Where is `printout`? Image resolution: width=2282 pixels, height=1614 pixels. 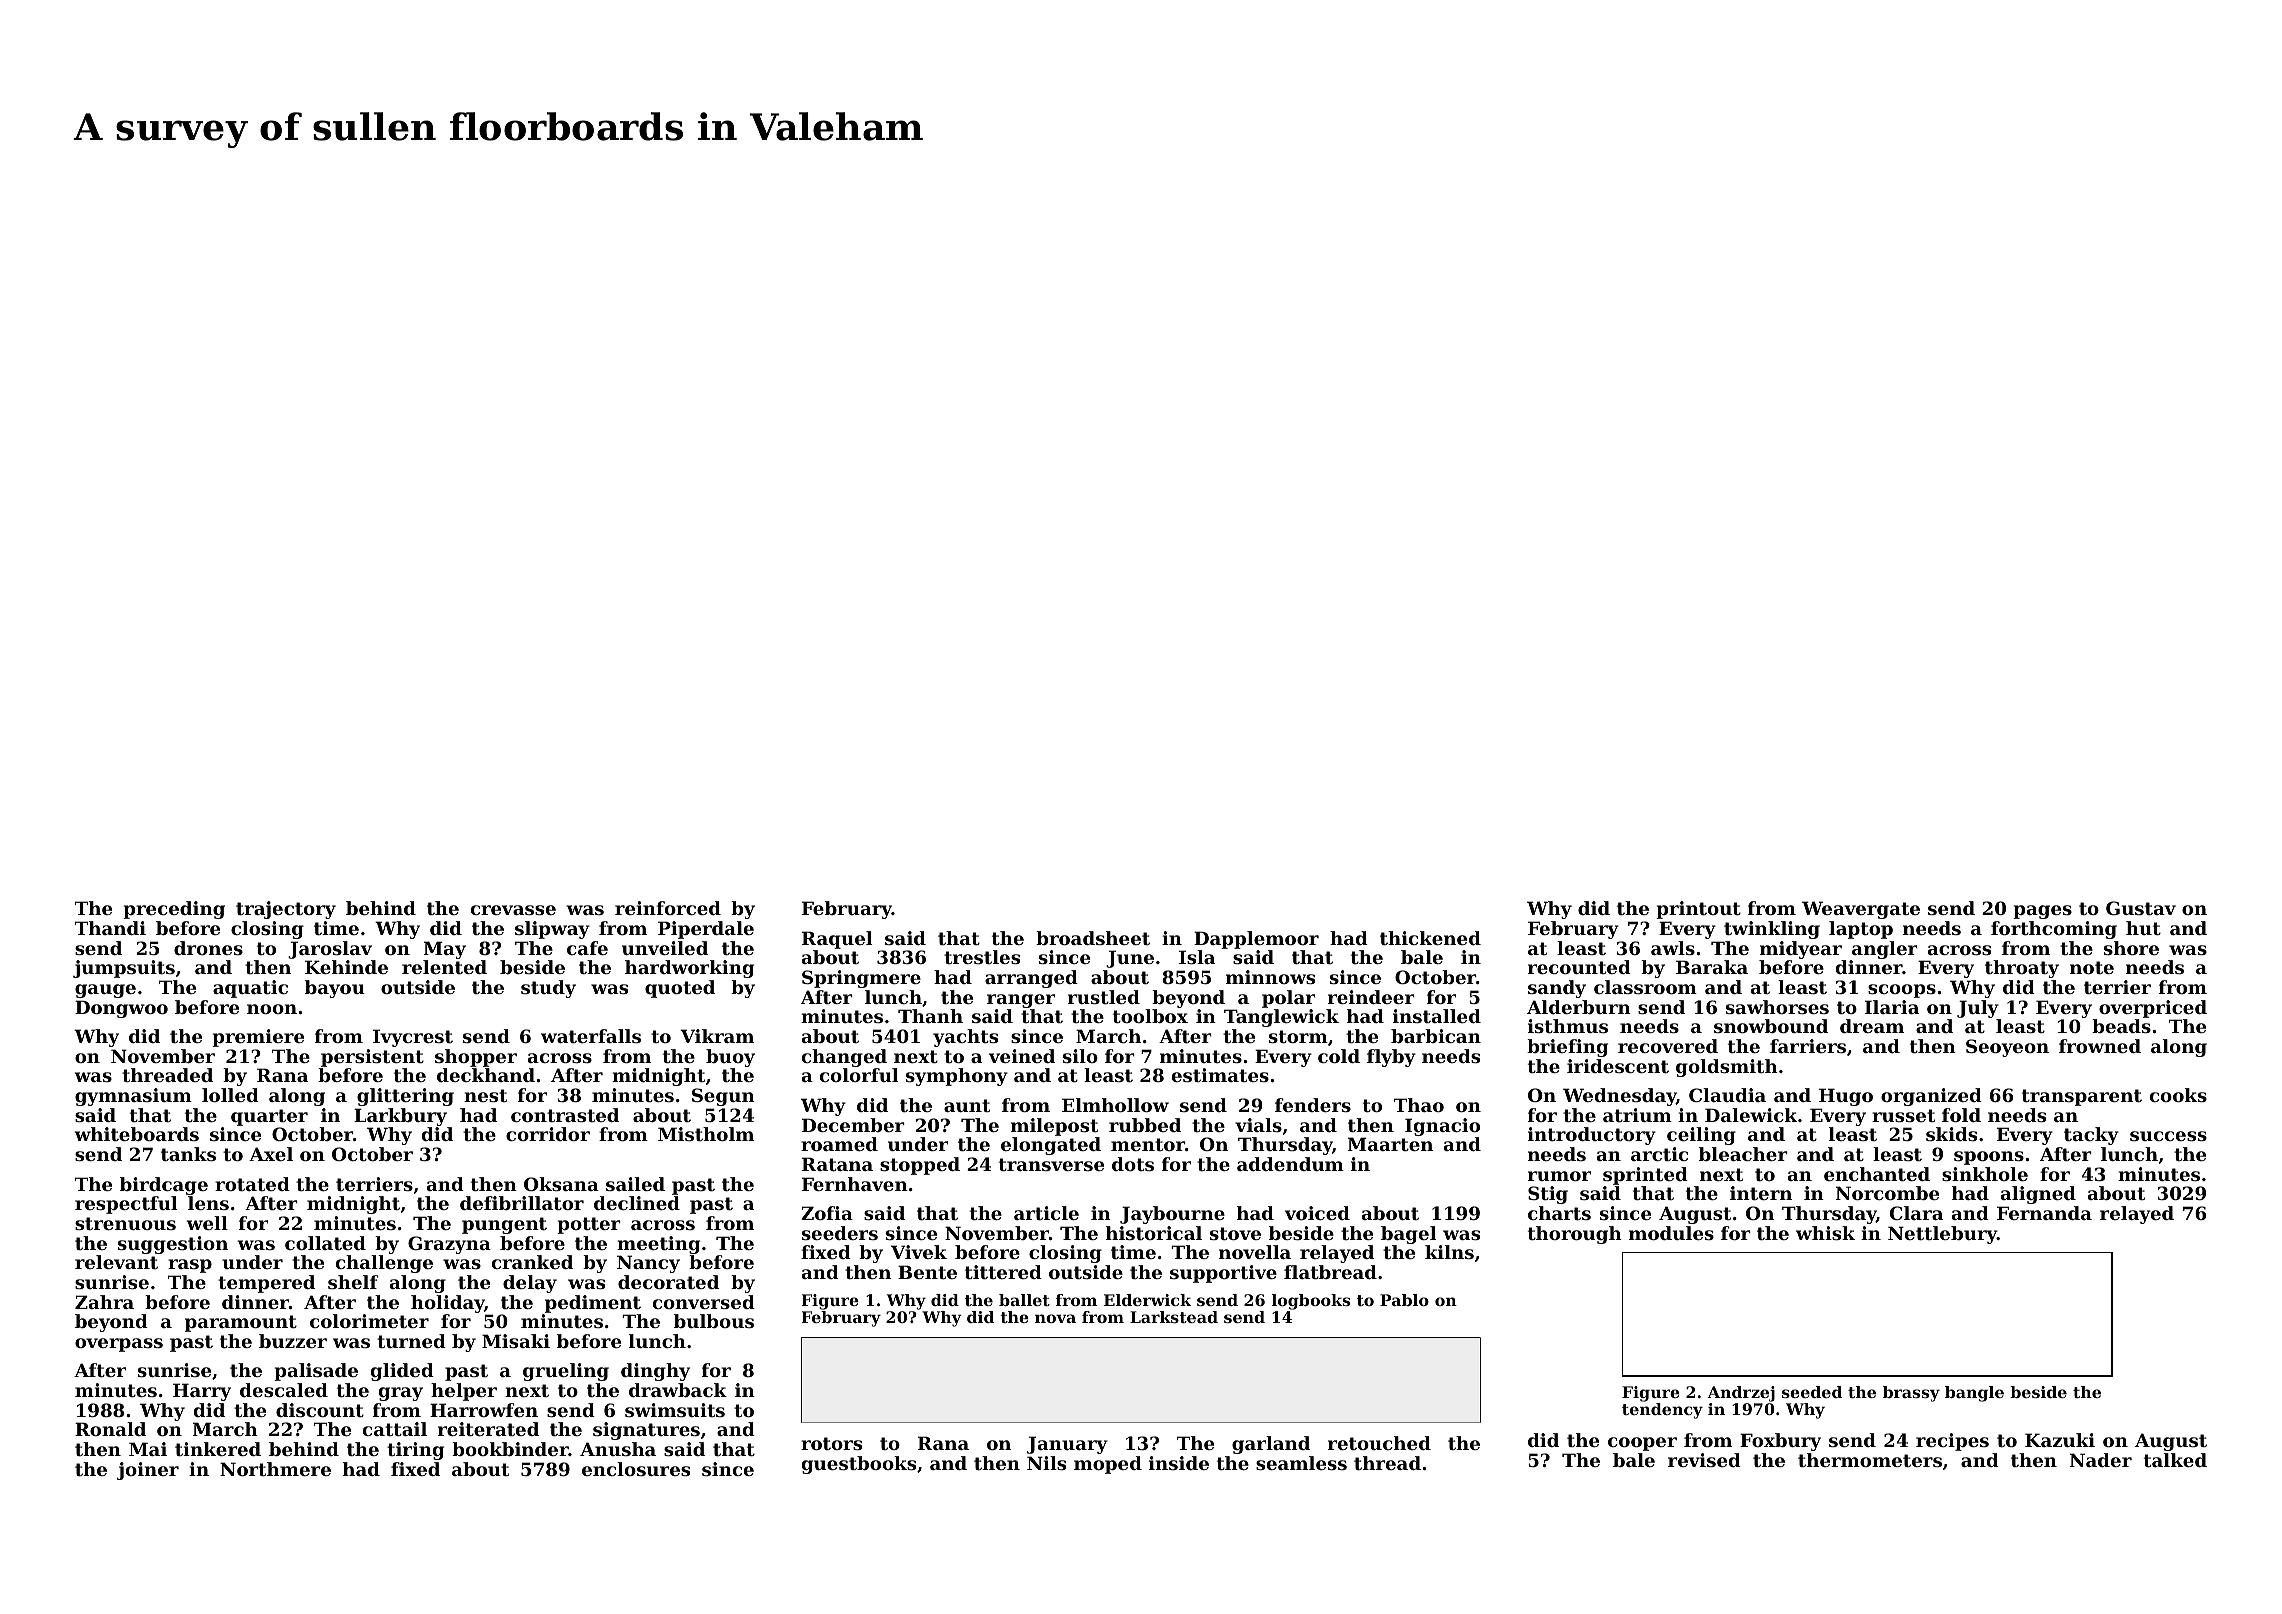 printout is located at coordinates (1698, 910).
